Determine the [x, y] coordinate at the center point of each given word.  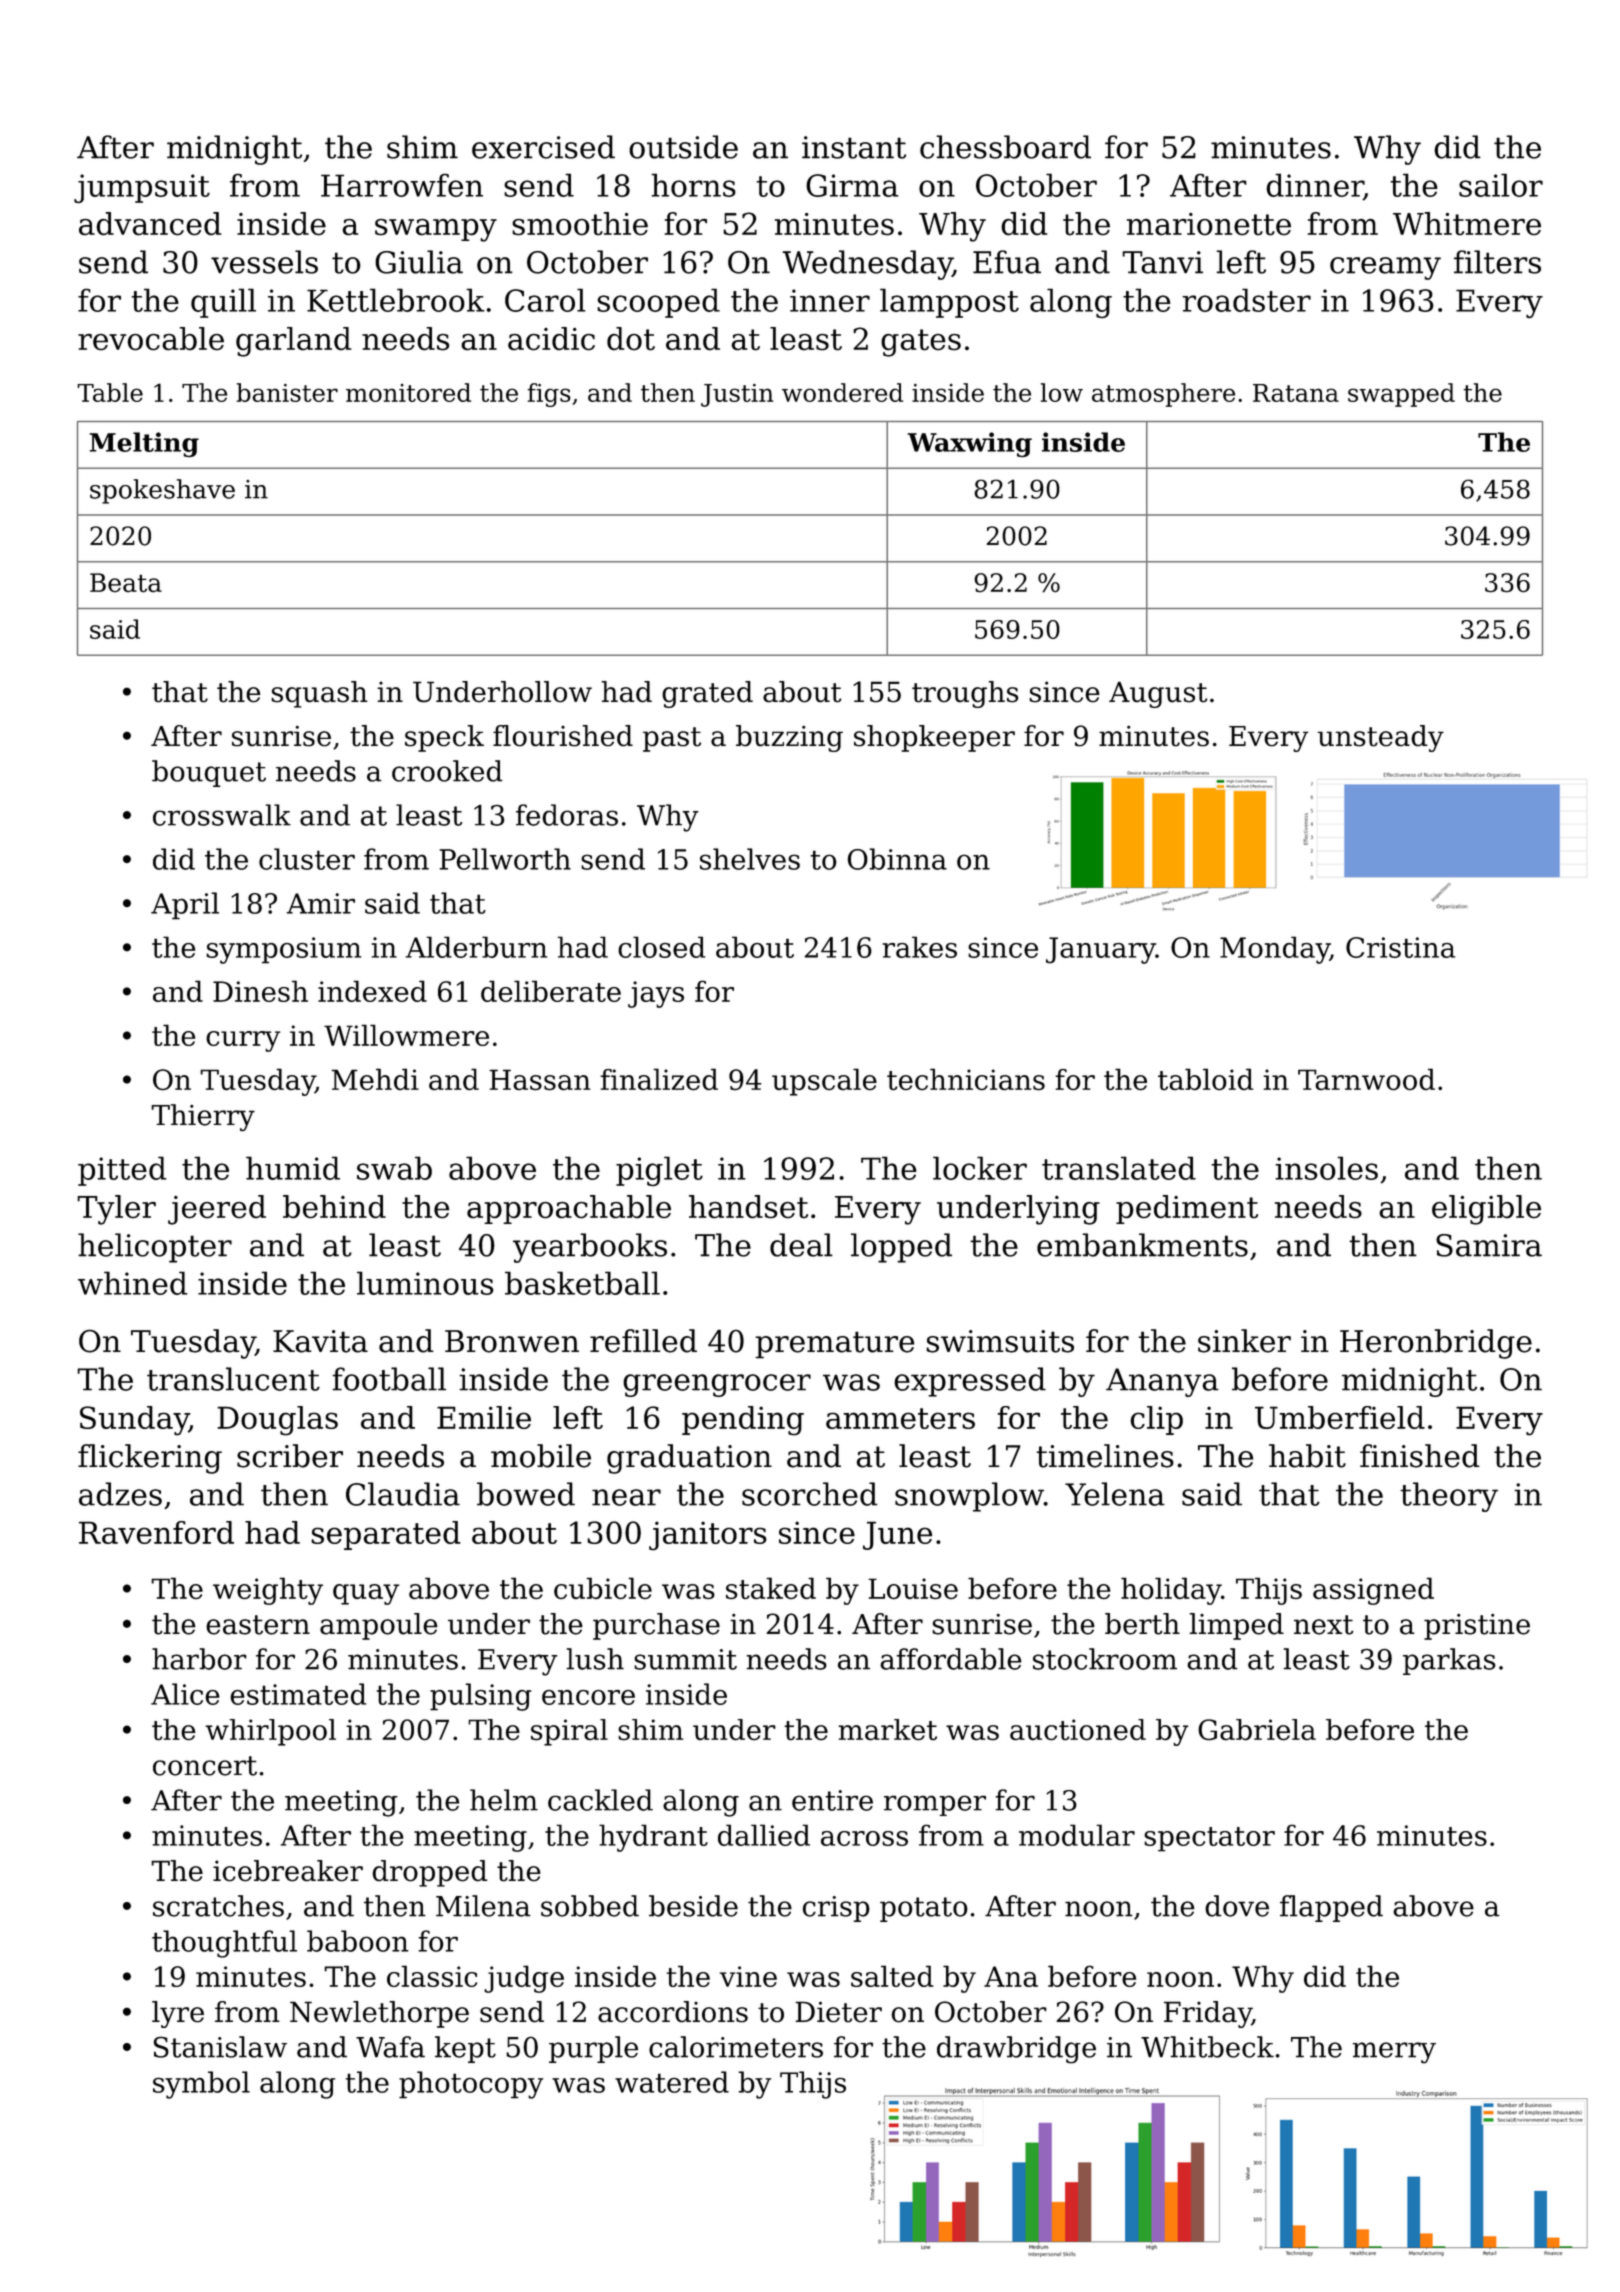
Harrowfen [402, 185]
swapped [1401, 395]
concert [205, 1766]
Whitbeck [1207, 2047]
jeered [217, 1210]
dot [631, 338]
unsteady [1380, 738]
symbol [201, 2085]
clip [1156, 1420]
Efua [1007, 262]
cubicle [603, 1588]
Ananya [1162, 1382]
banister [287, 392]
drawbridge [1016, 2050]
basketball [582, 1283]
